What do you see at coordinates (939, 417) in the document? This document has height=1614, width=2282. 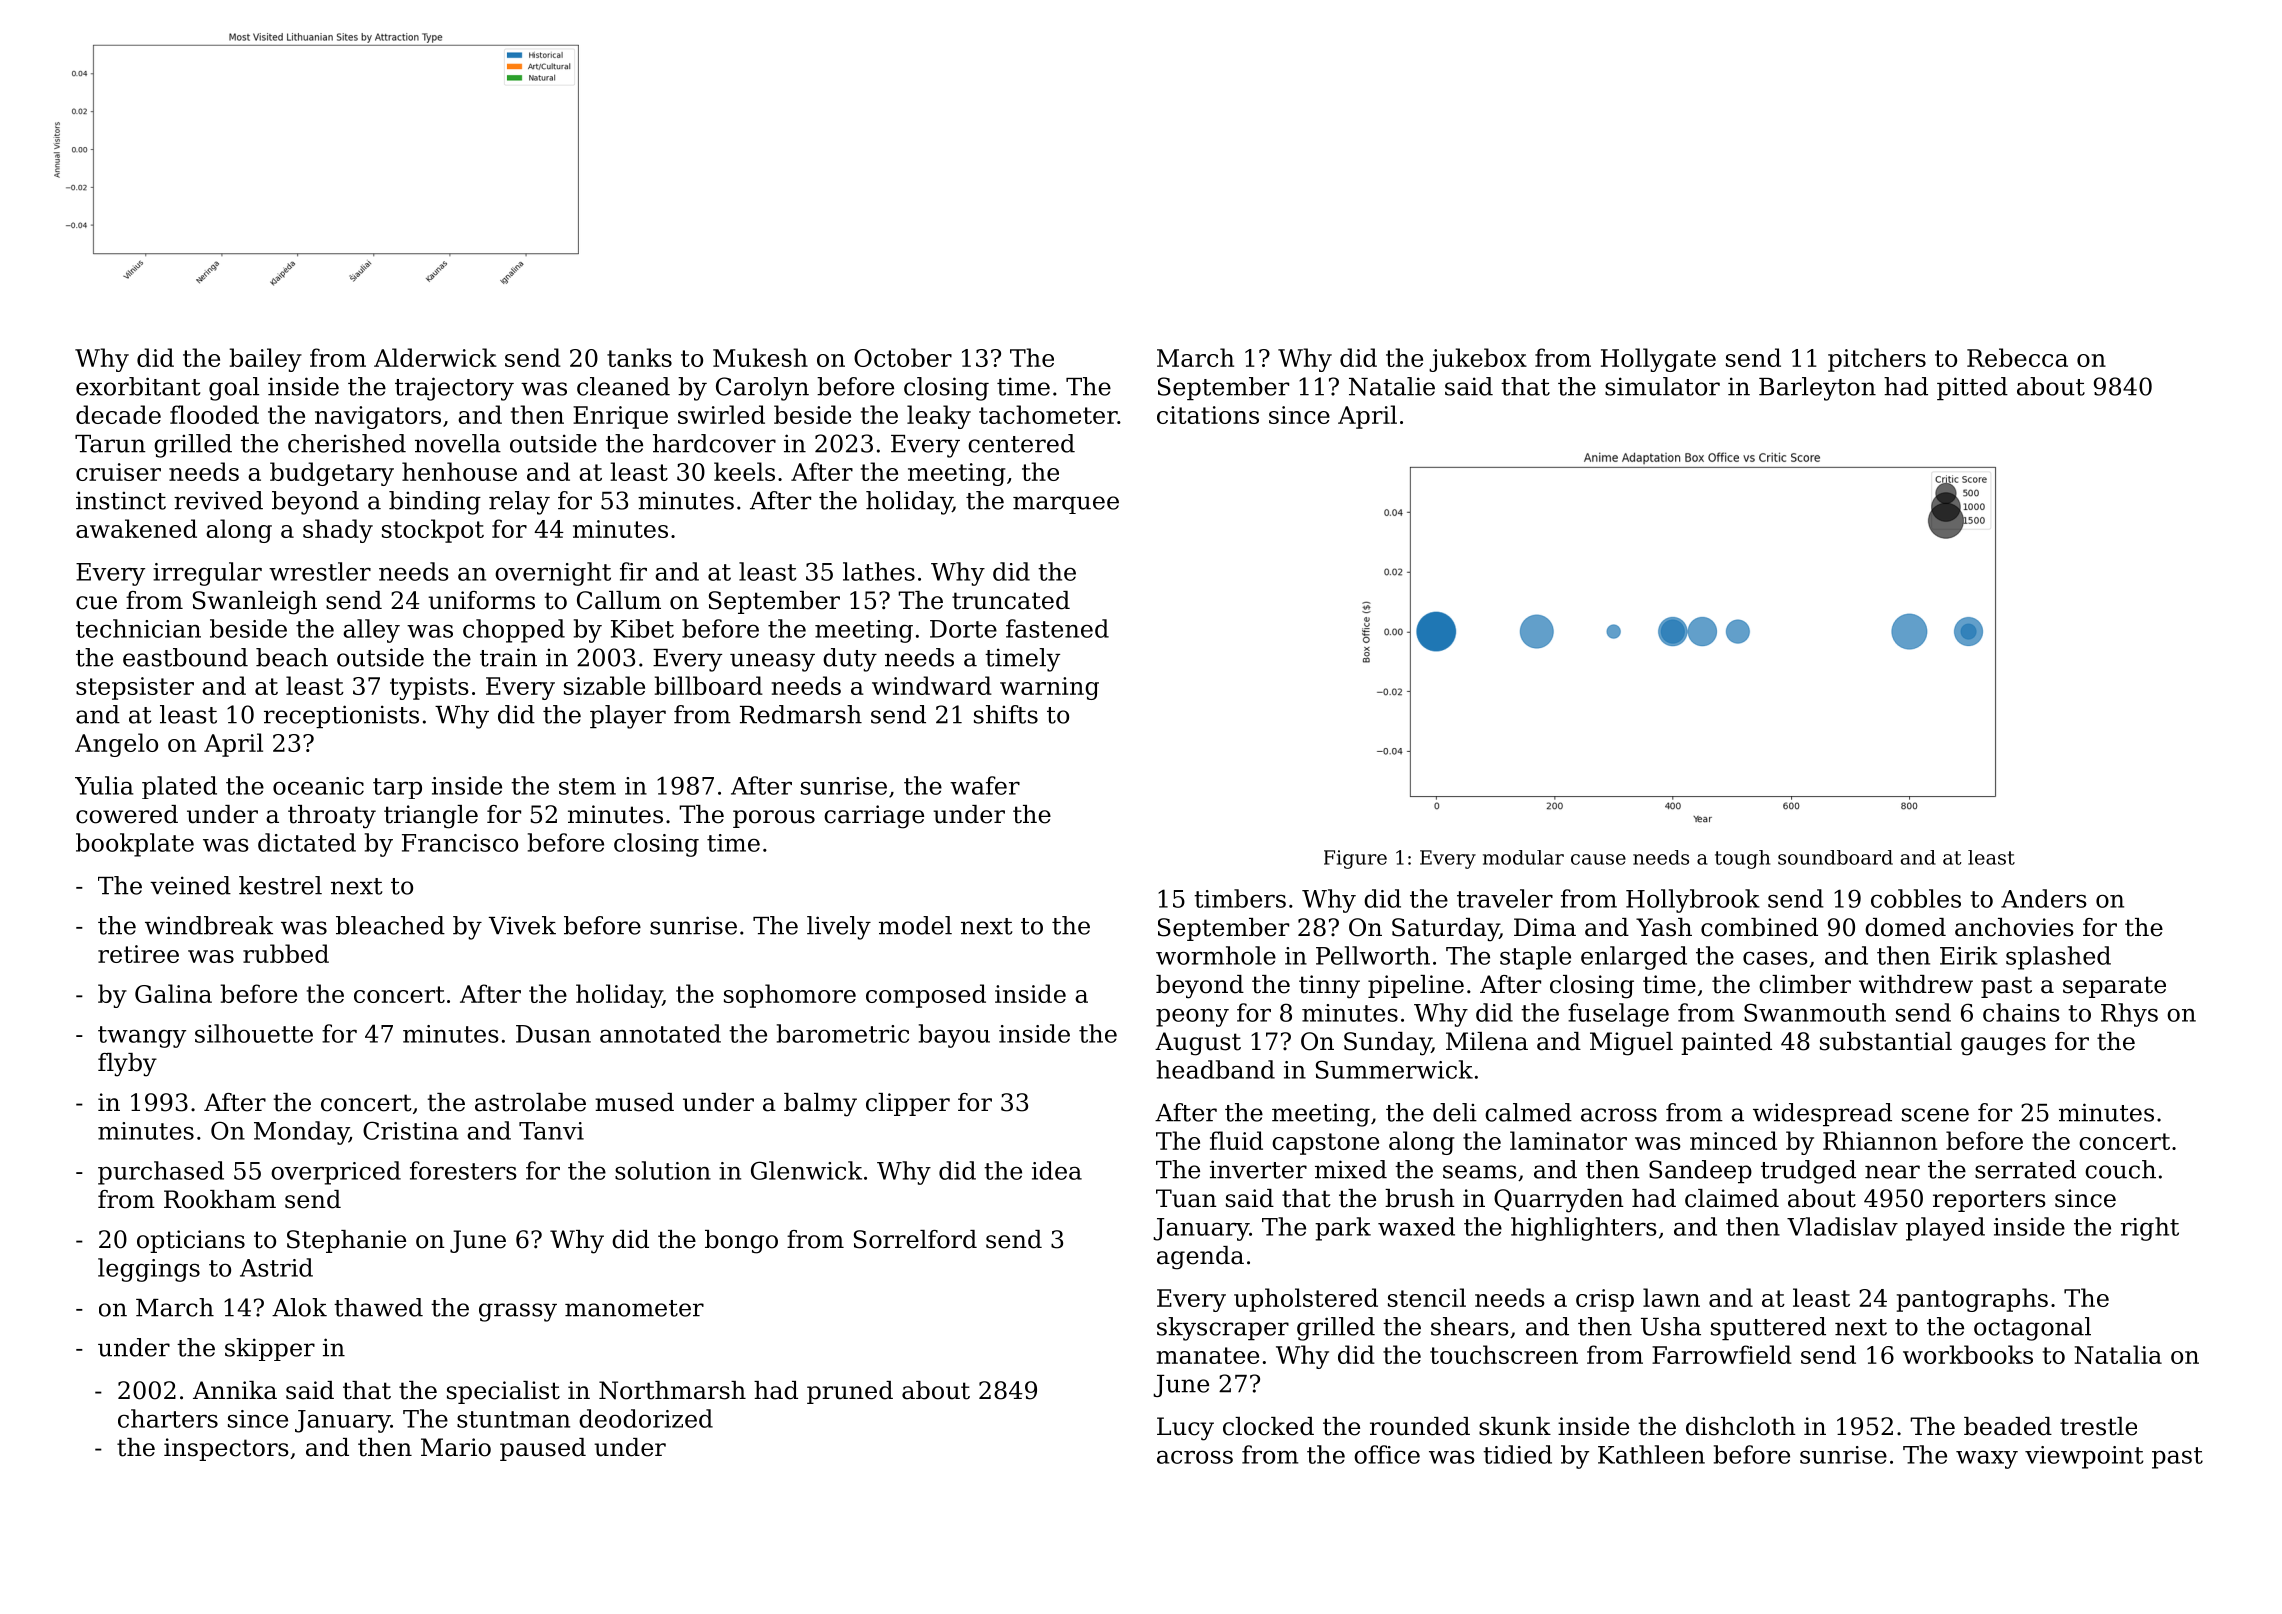 I see `leaky` at bounding box center [939, 417].
